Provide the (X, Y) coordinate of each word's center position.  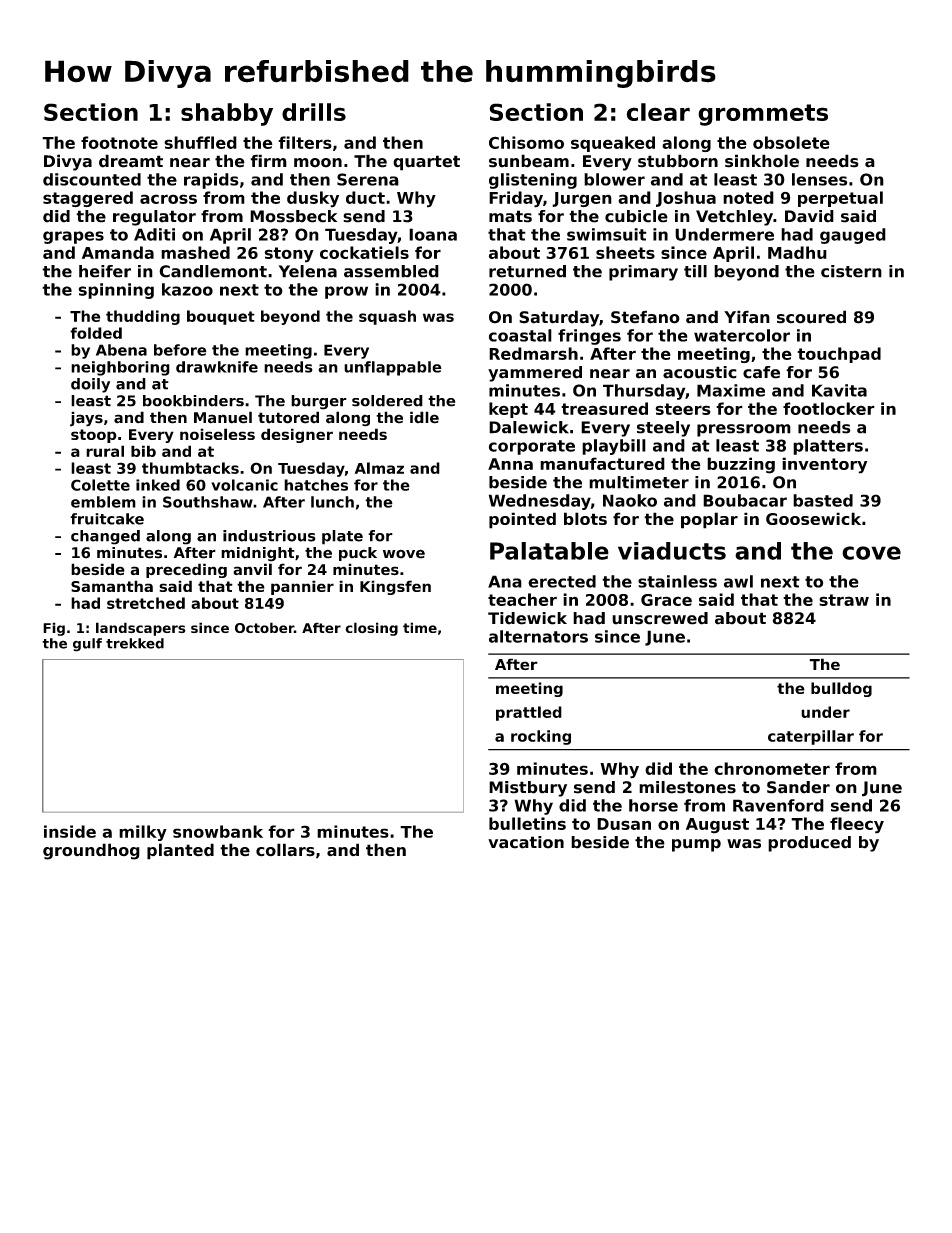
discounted (92, 179)
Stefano (645, 317)
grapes (73, 237)
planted (180, 851)
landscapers (141, 629)
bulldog (841, 689)
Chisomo (526, 142)
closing (371, 629)
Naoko (630, 500)
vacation (526, 842)
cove (871, 553)
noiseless (217, 434)
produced (809, 844)
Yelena (308, 271)
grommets (763, 115)
